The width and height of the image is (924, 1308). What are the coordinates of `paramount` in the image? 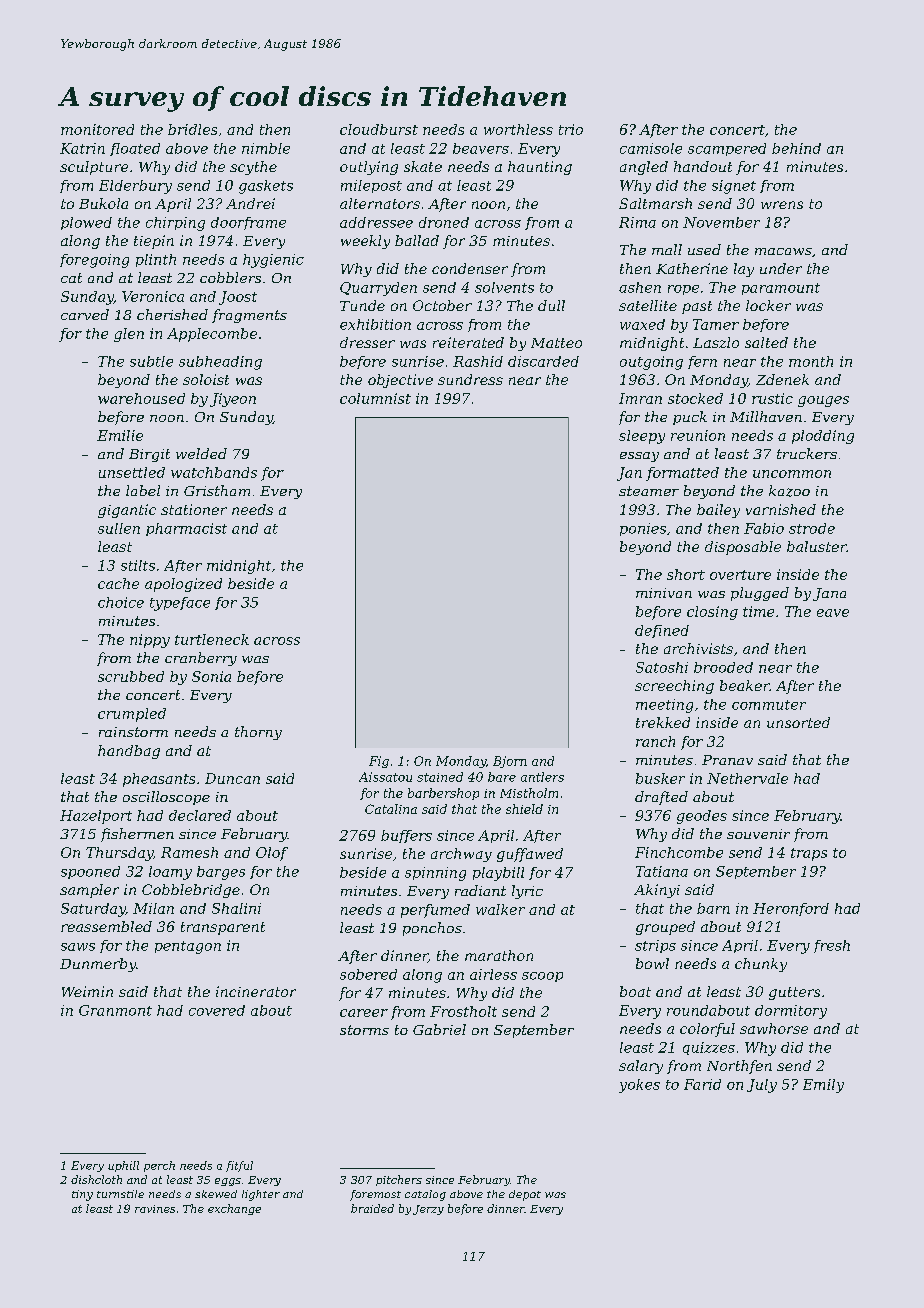 It's located at (781, 289).
